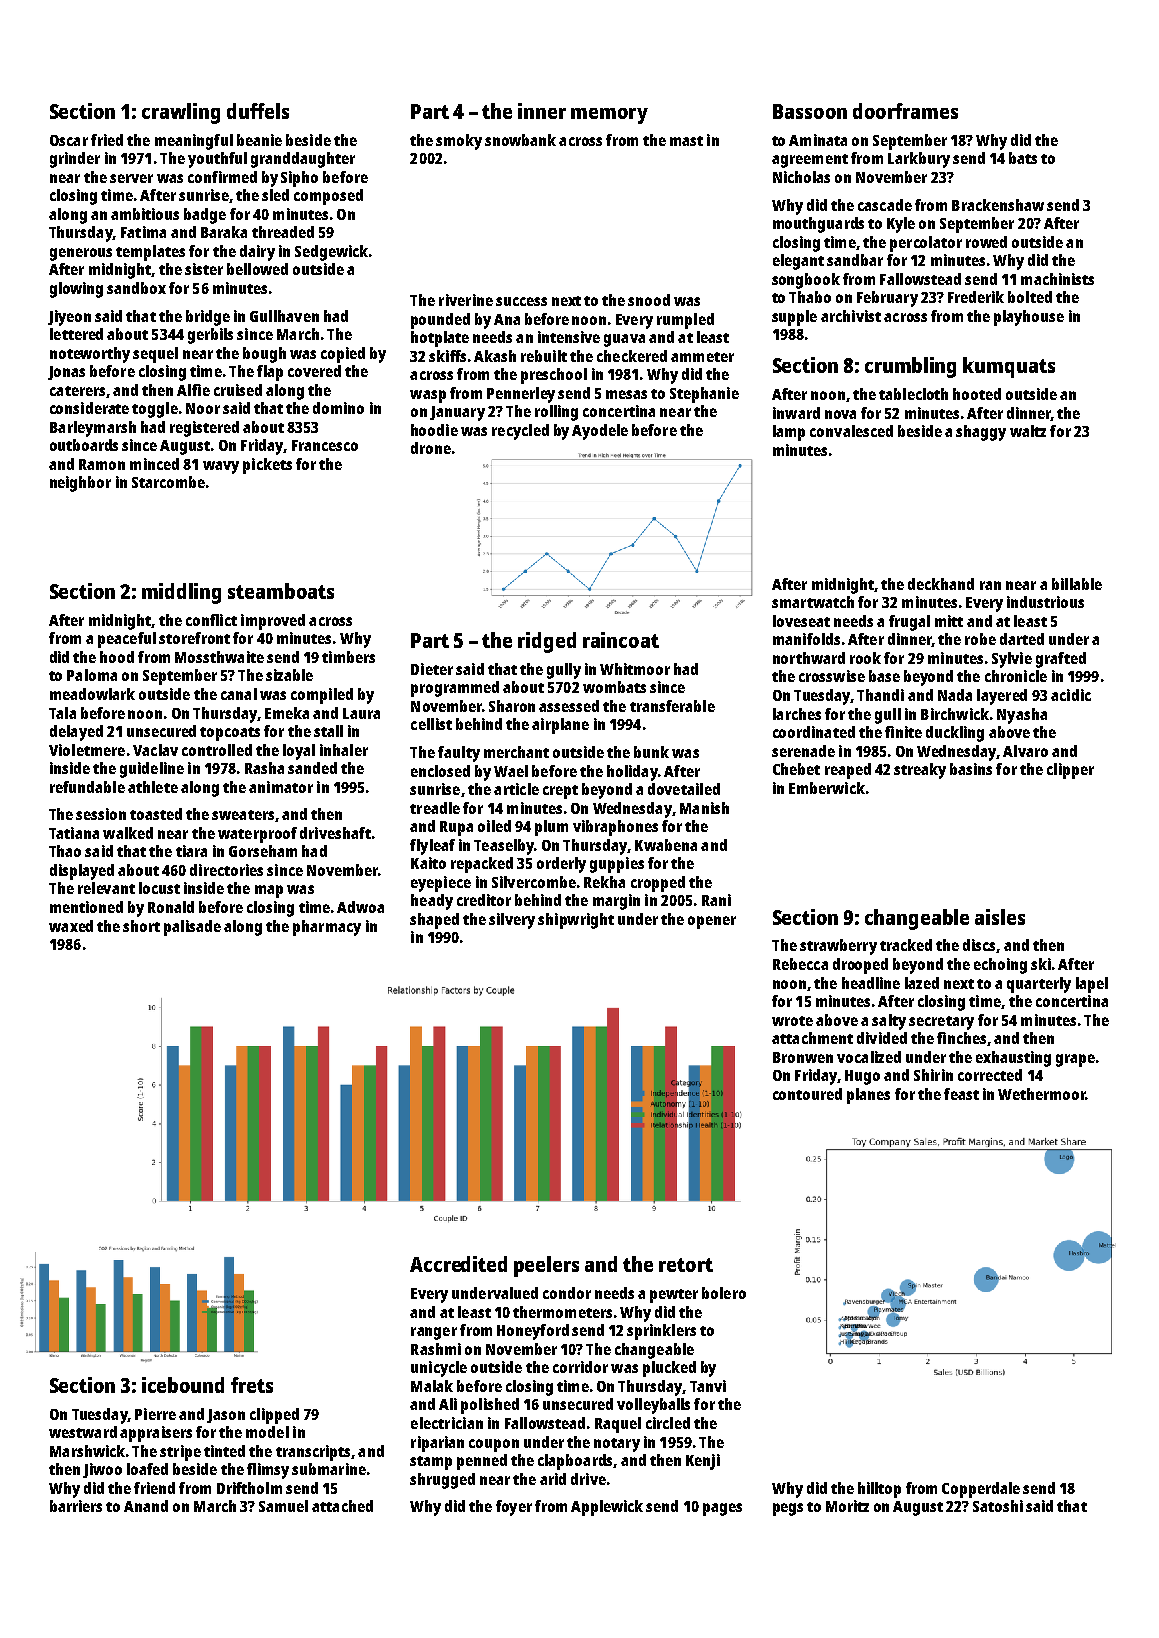  Describe the element at coordinates (258, 111) in the screenshot. I see `duffels` at that location.
